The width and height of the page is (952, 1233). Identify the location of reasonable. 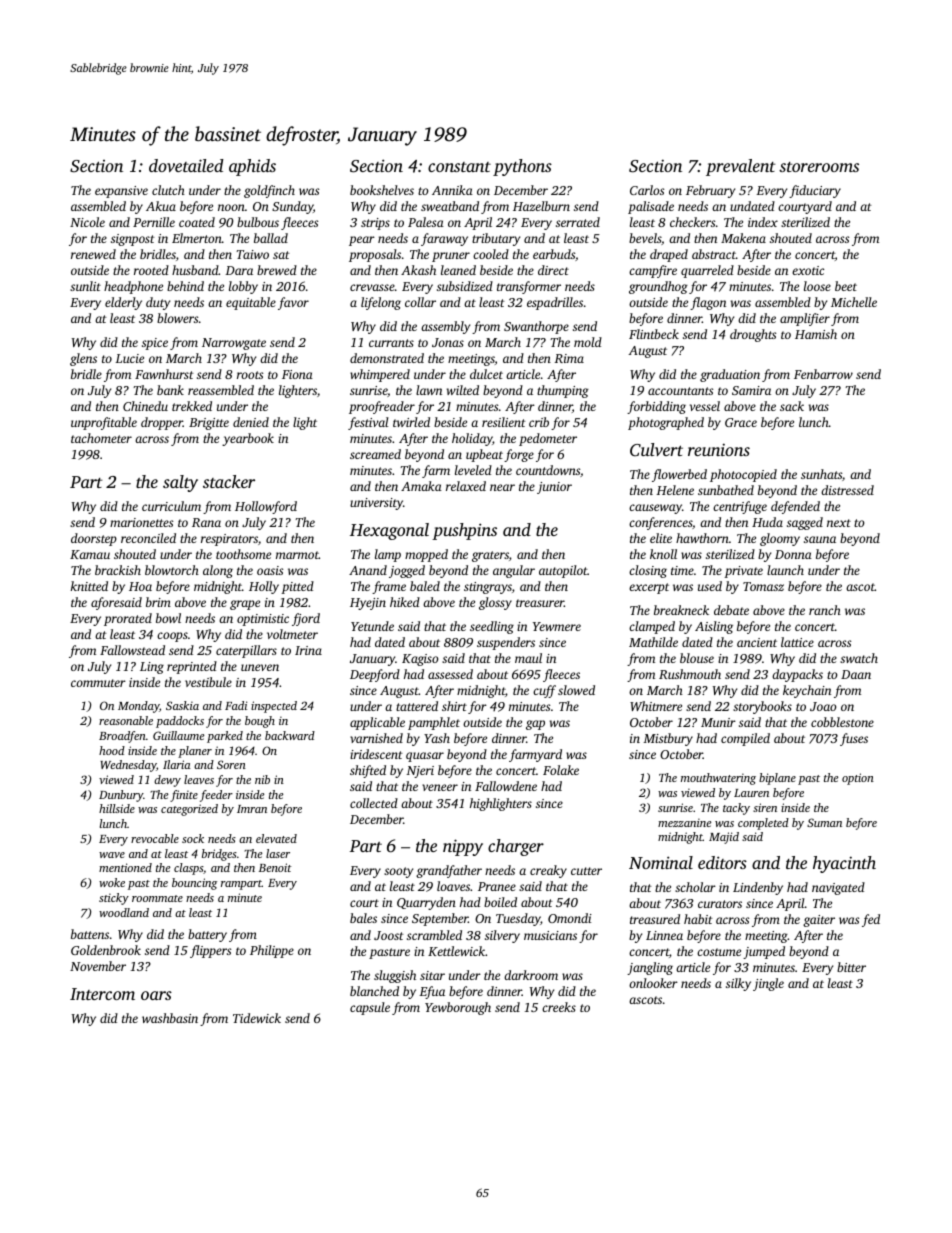
(126, 720).
